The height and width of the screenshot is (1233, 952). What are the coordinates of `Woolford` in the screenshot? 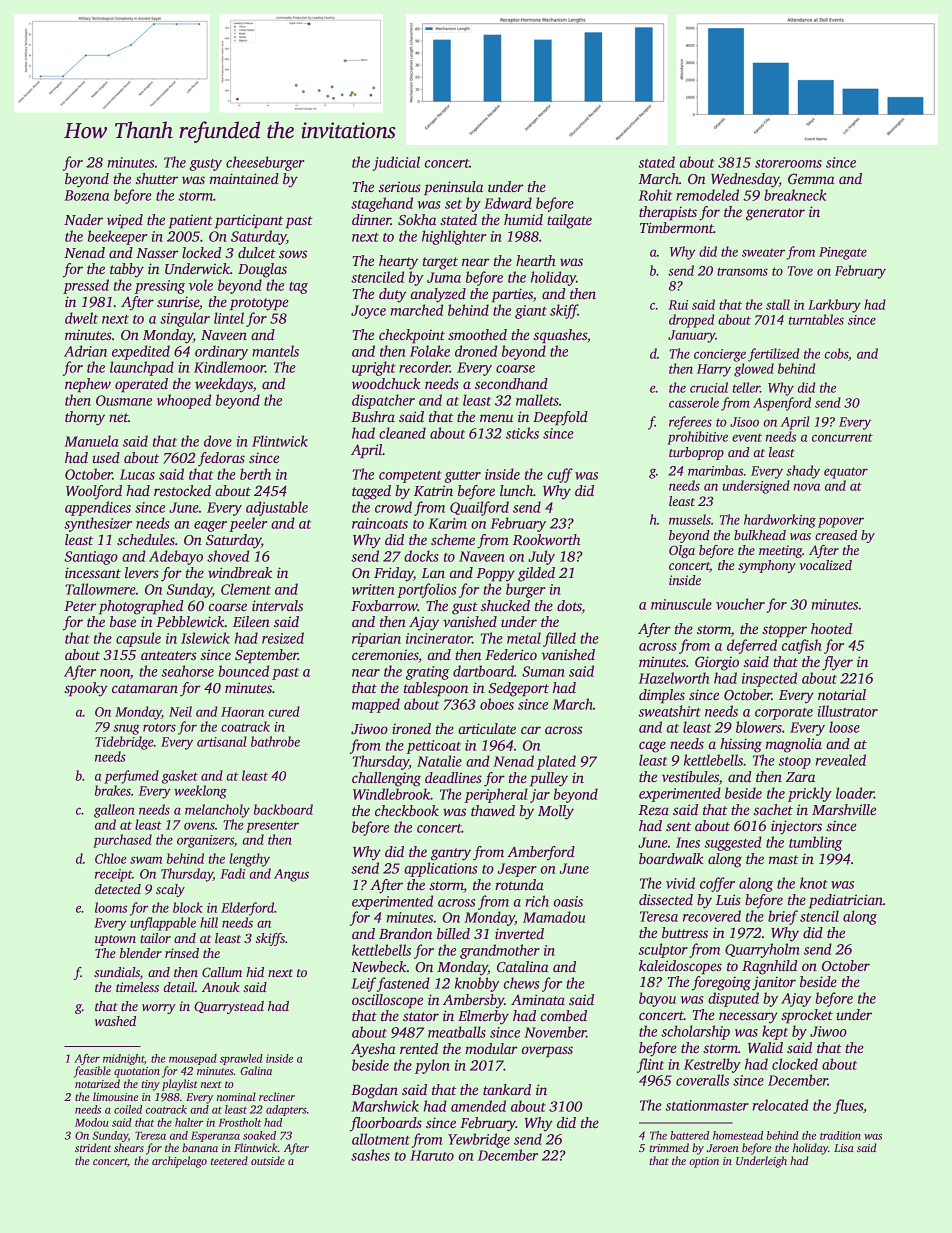 It's located at (94, 492).
